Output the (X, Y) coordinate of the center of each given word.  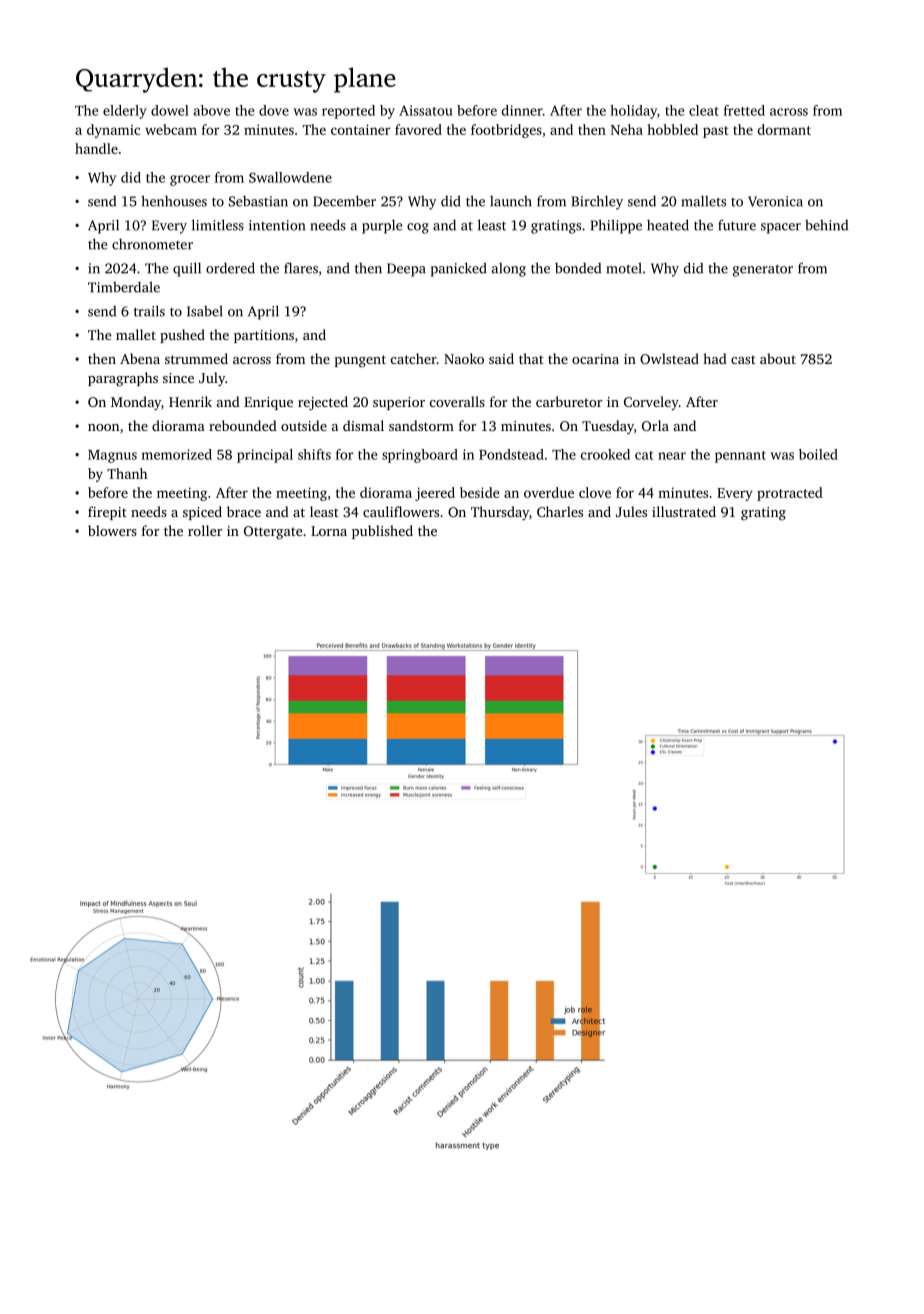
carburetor (569, 401)
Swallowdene (290, 177)
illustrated (684, 511)
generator (763, 270)
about (778, 358)
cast (743, 359)
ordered (230, 268)
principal (265, 456)
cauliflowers (401, 511)
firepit (107, 513)
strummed (196, 358)
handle (96, 148)
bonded (578, 268)
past (716, 132)
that (531, 358)
